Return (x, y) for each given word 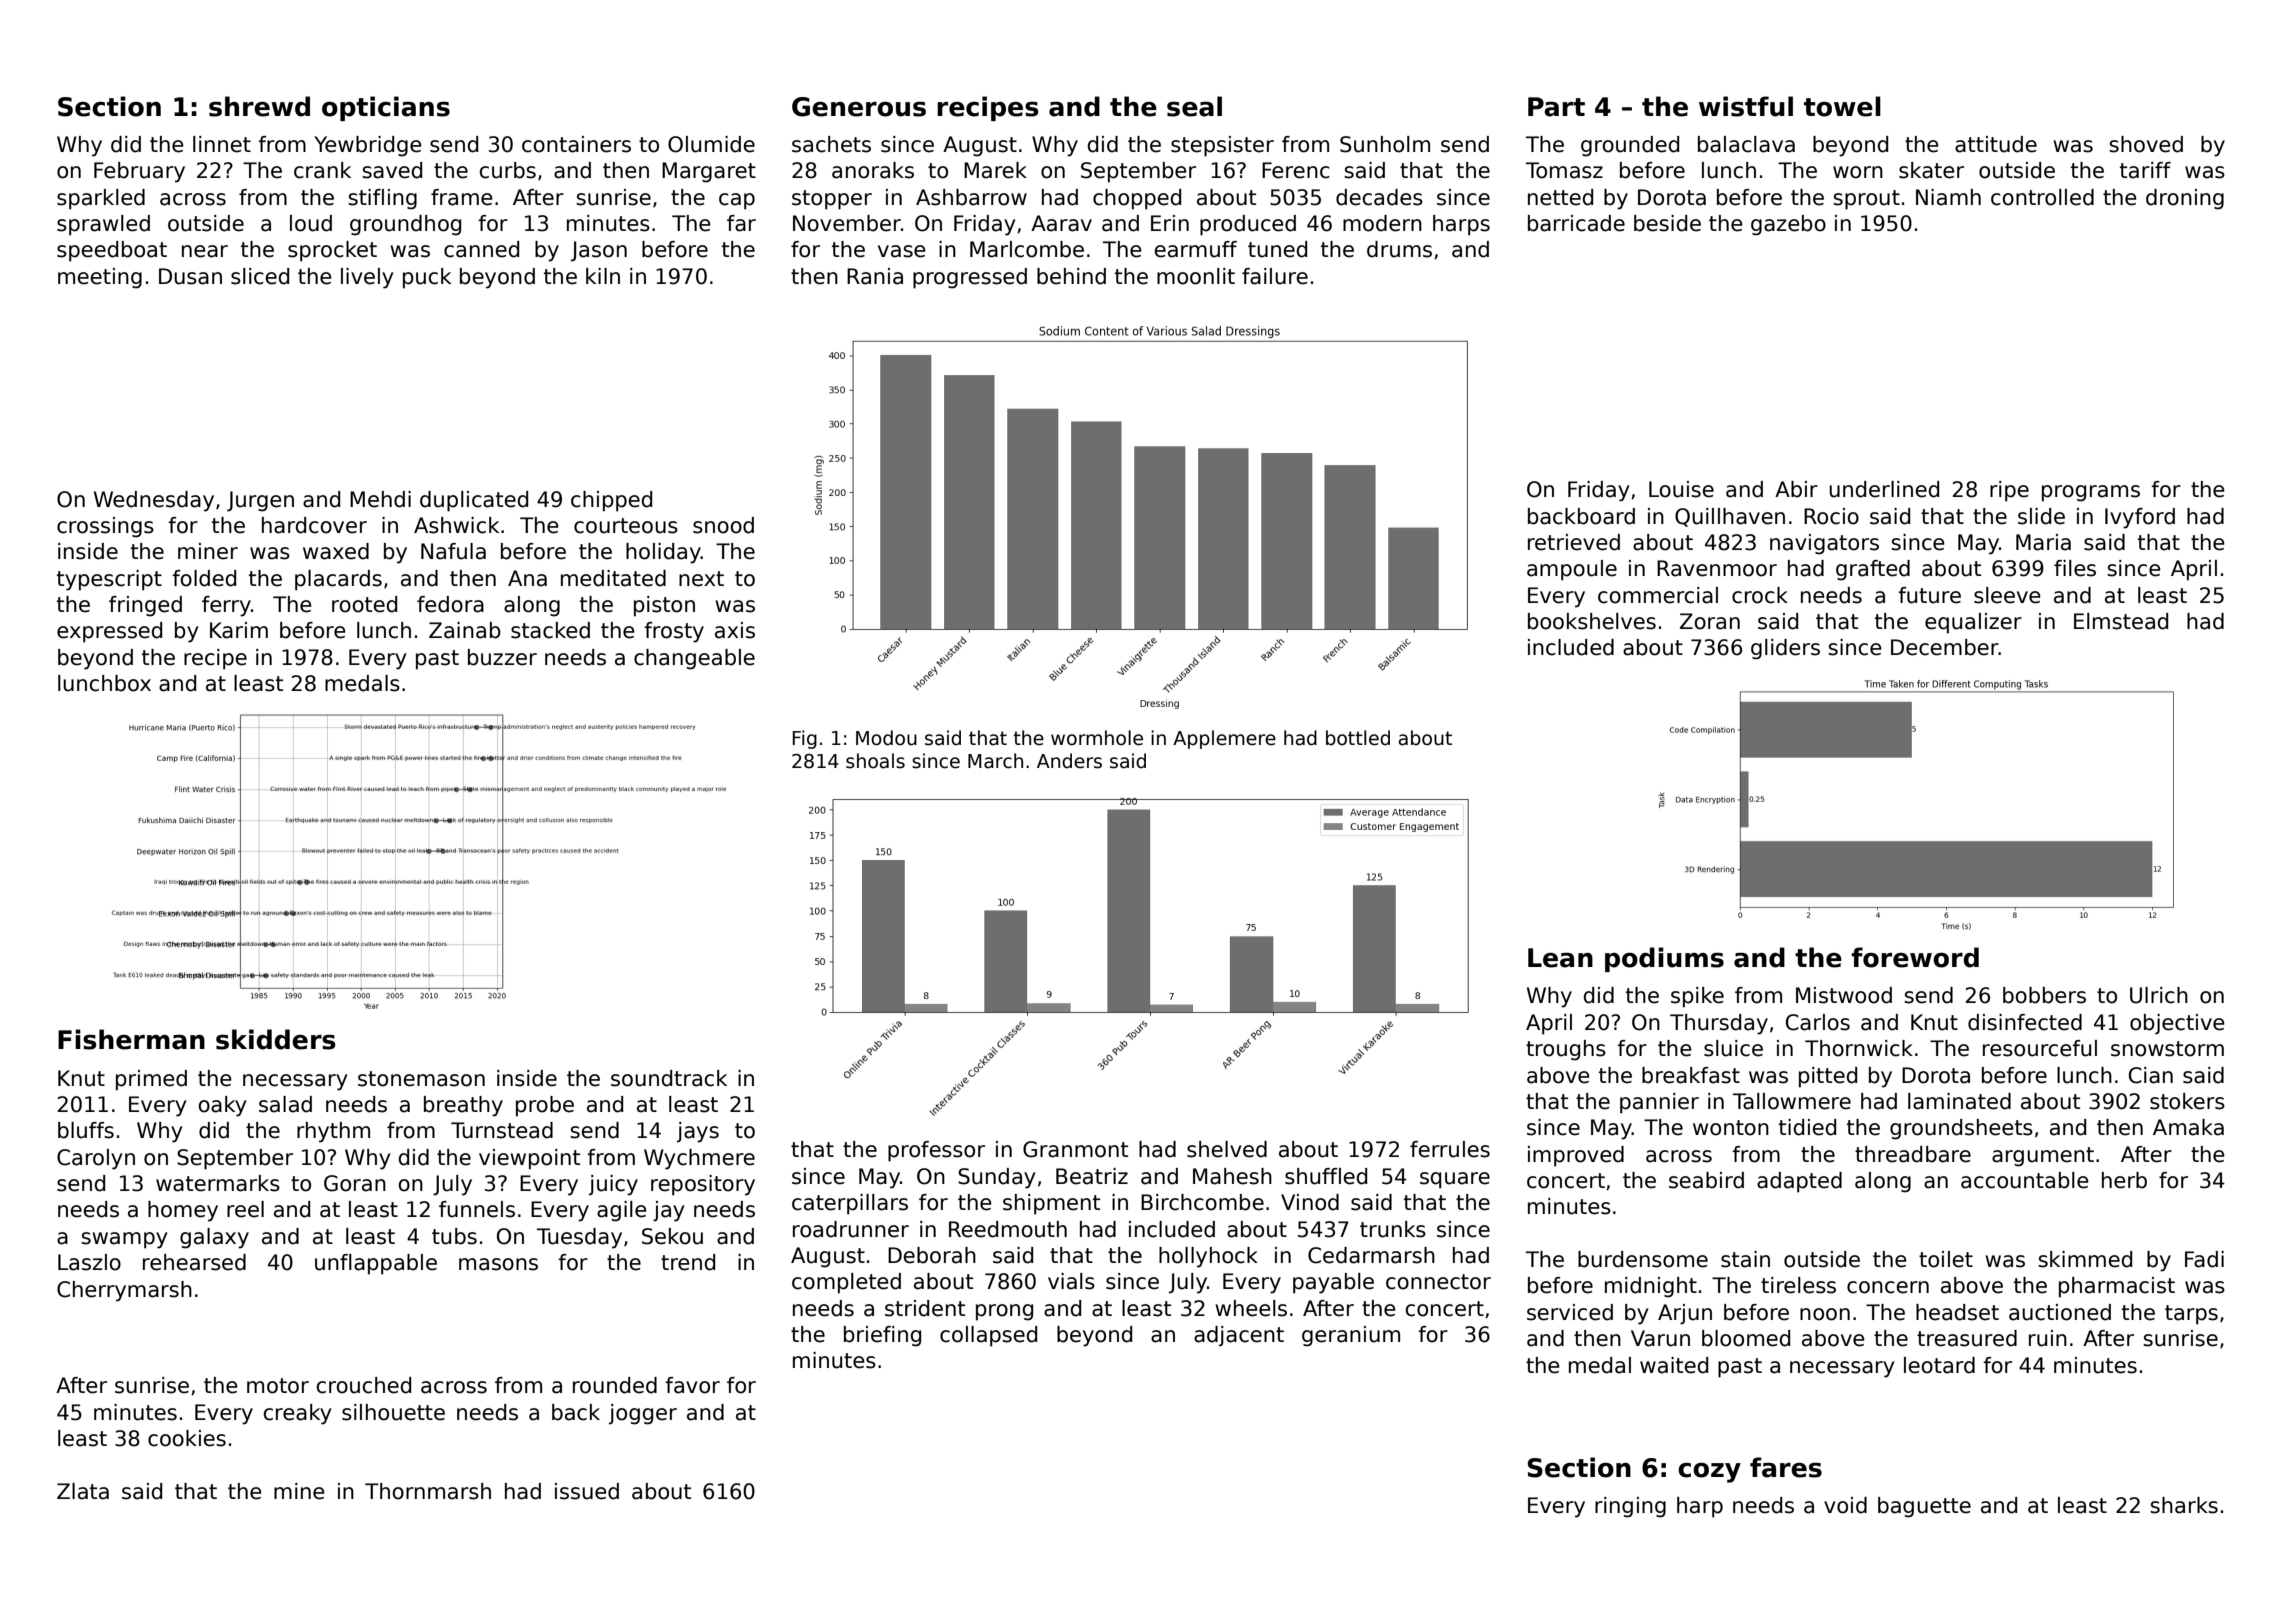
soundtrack (669, 1078)
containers (576, 144)
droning (2185, 199)
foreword (1915, 957)
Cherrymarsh (124, 1291)
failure (1275, 276)
